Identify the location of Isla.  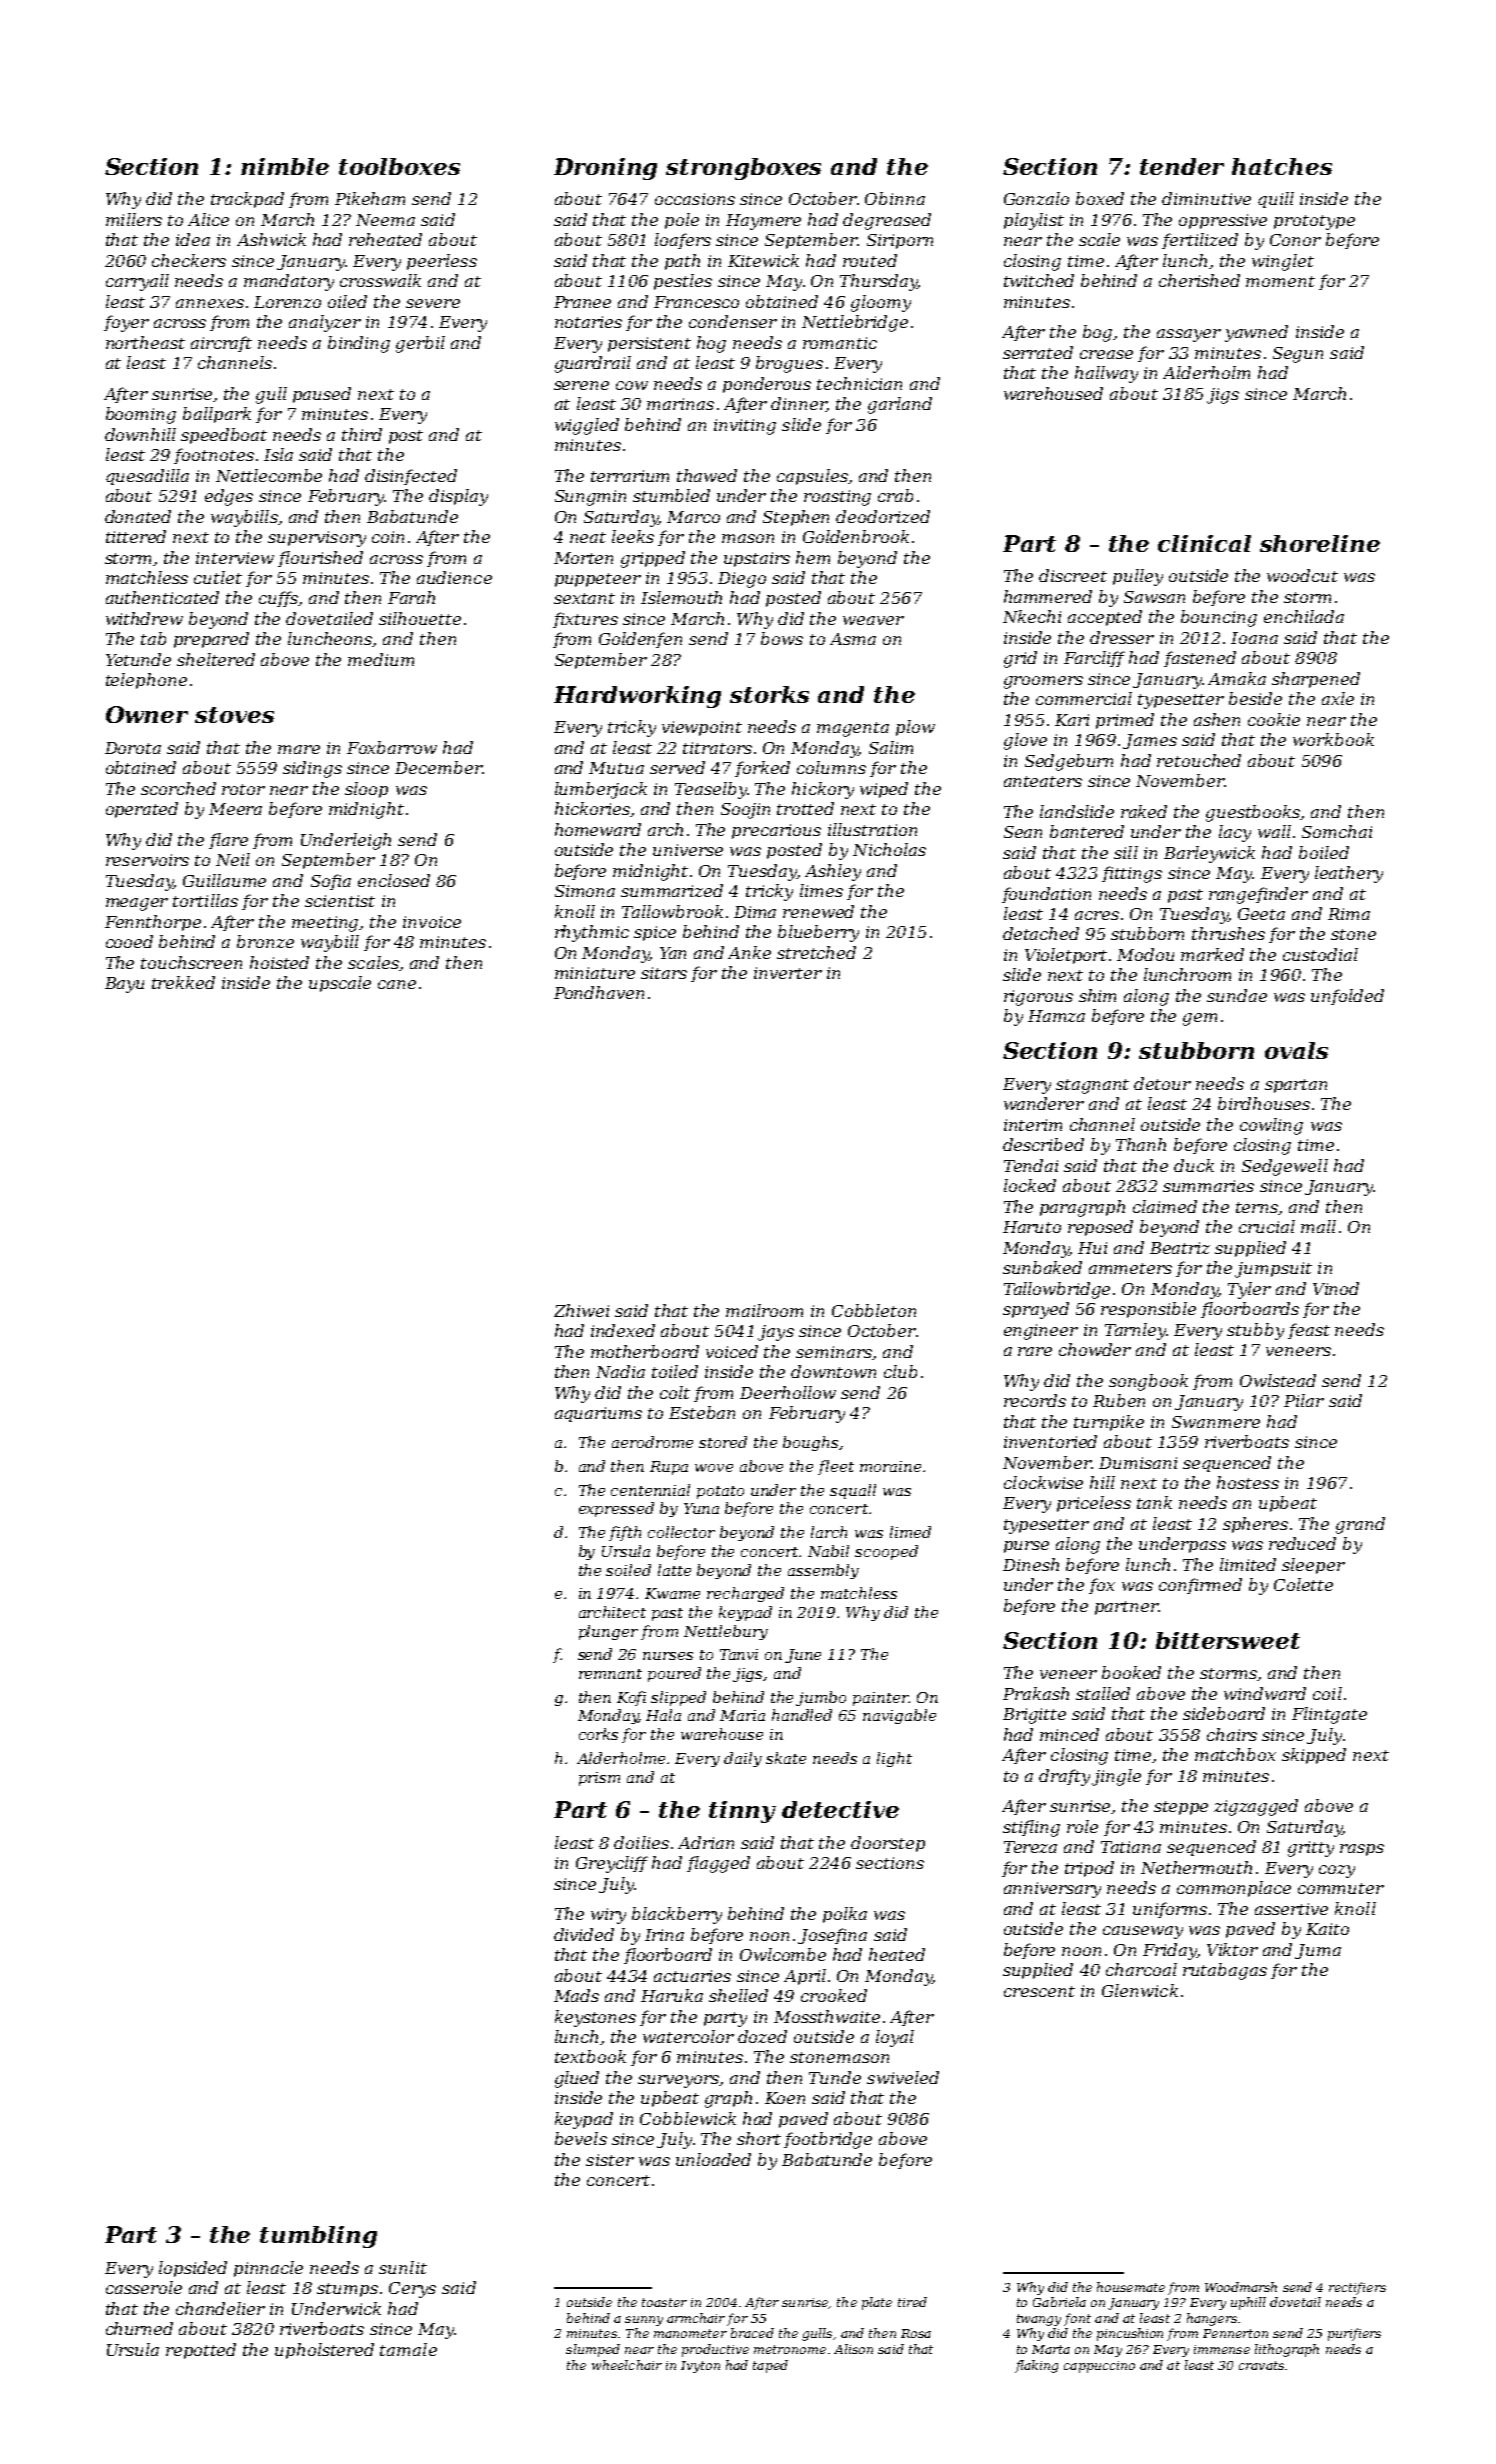
(278, 454).
